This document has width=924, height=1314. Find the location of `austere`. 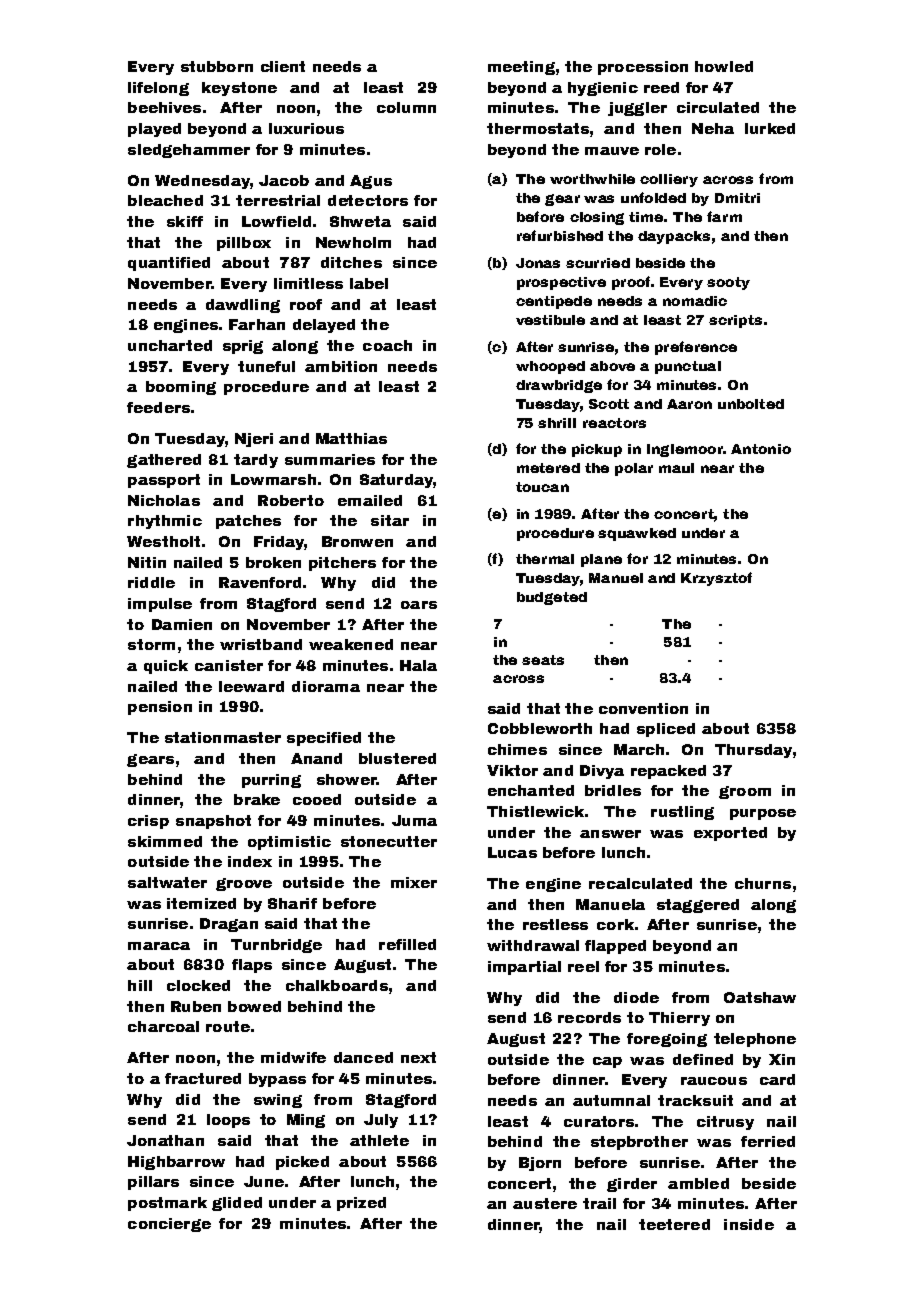

austere is located at coordinates (545, 1203).
